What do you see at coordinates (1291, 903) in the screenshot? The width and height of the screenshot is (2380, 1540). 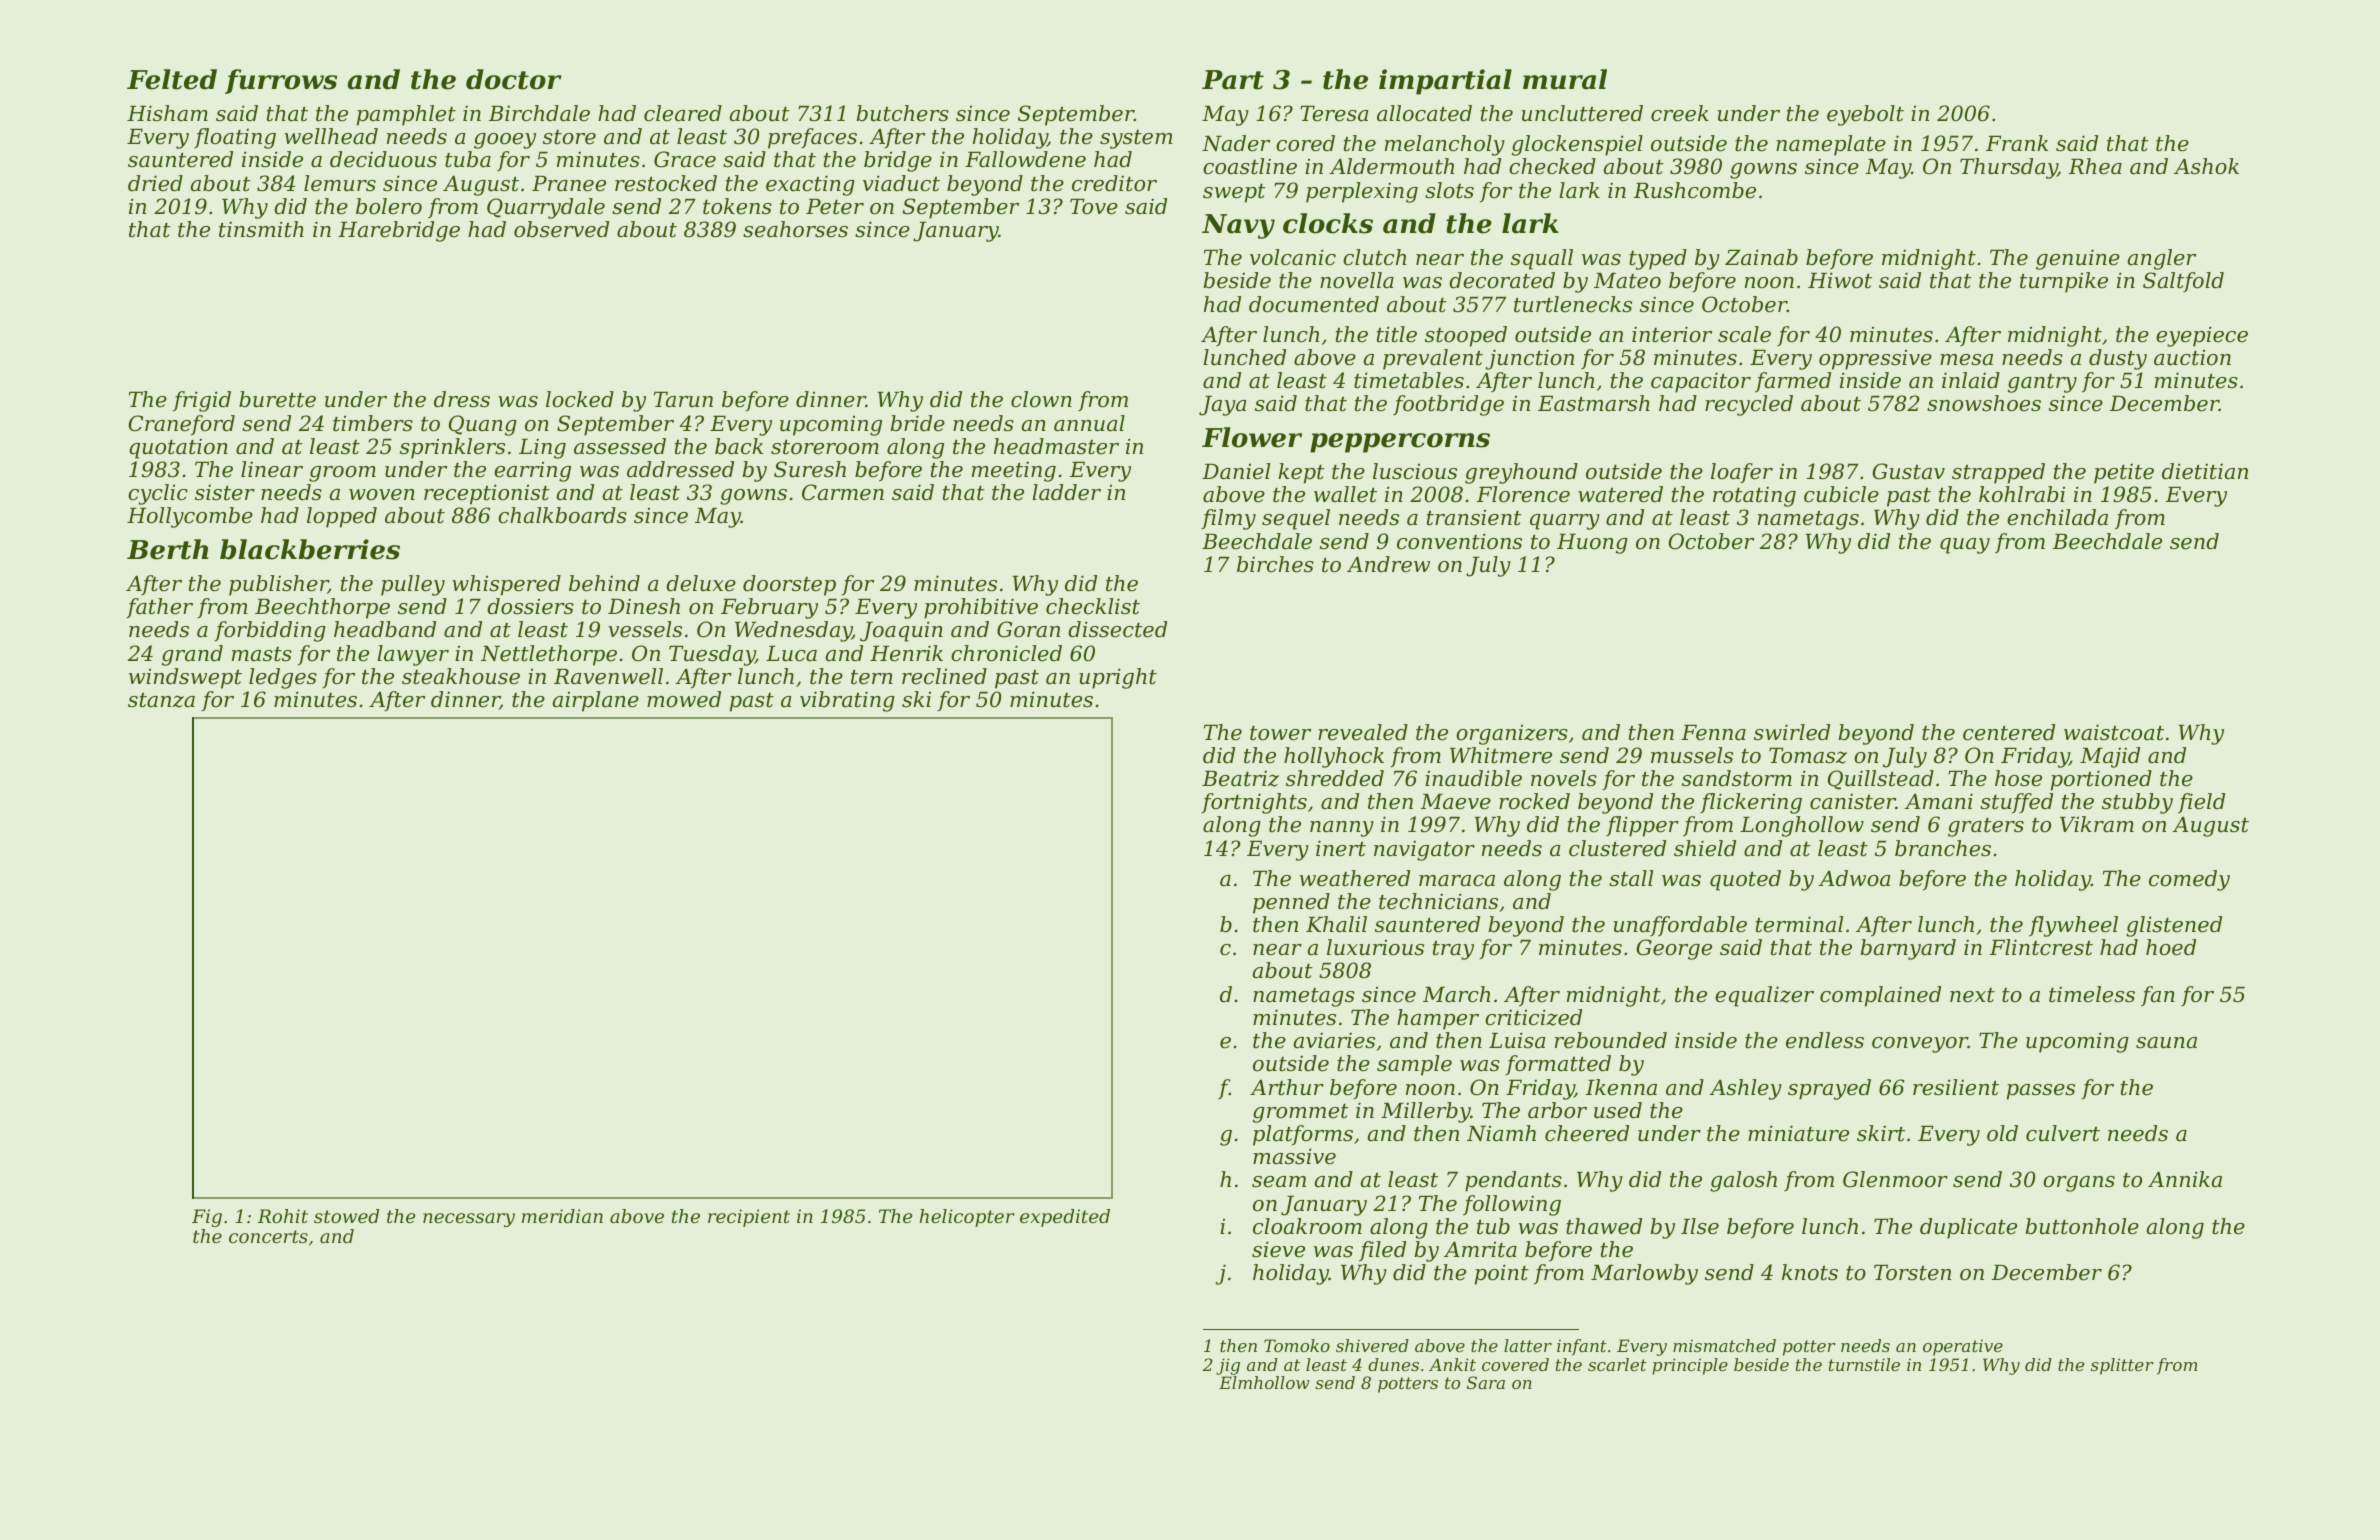 I see `penned` at bounding box center [1291, 903].
